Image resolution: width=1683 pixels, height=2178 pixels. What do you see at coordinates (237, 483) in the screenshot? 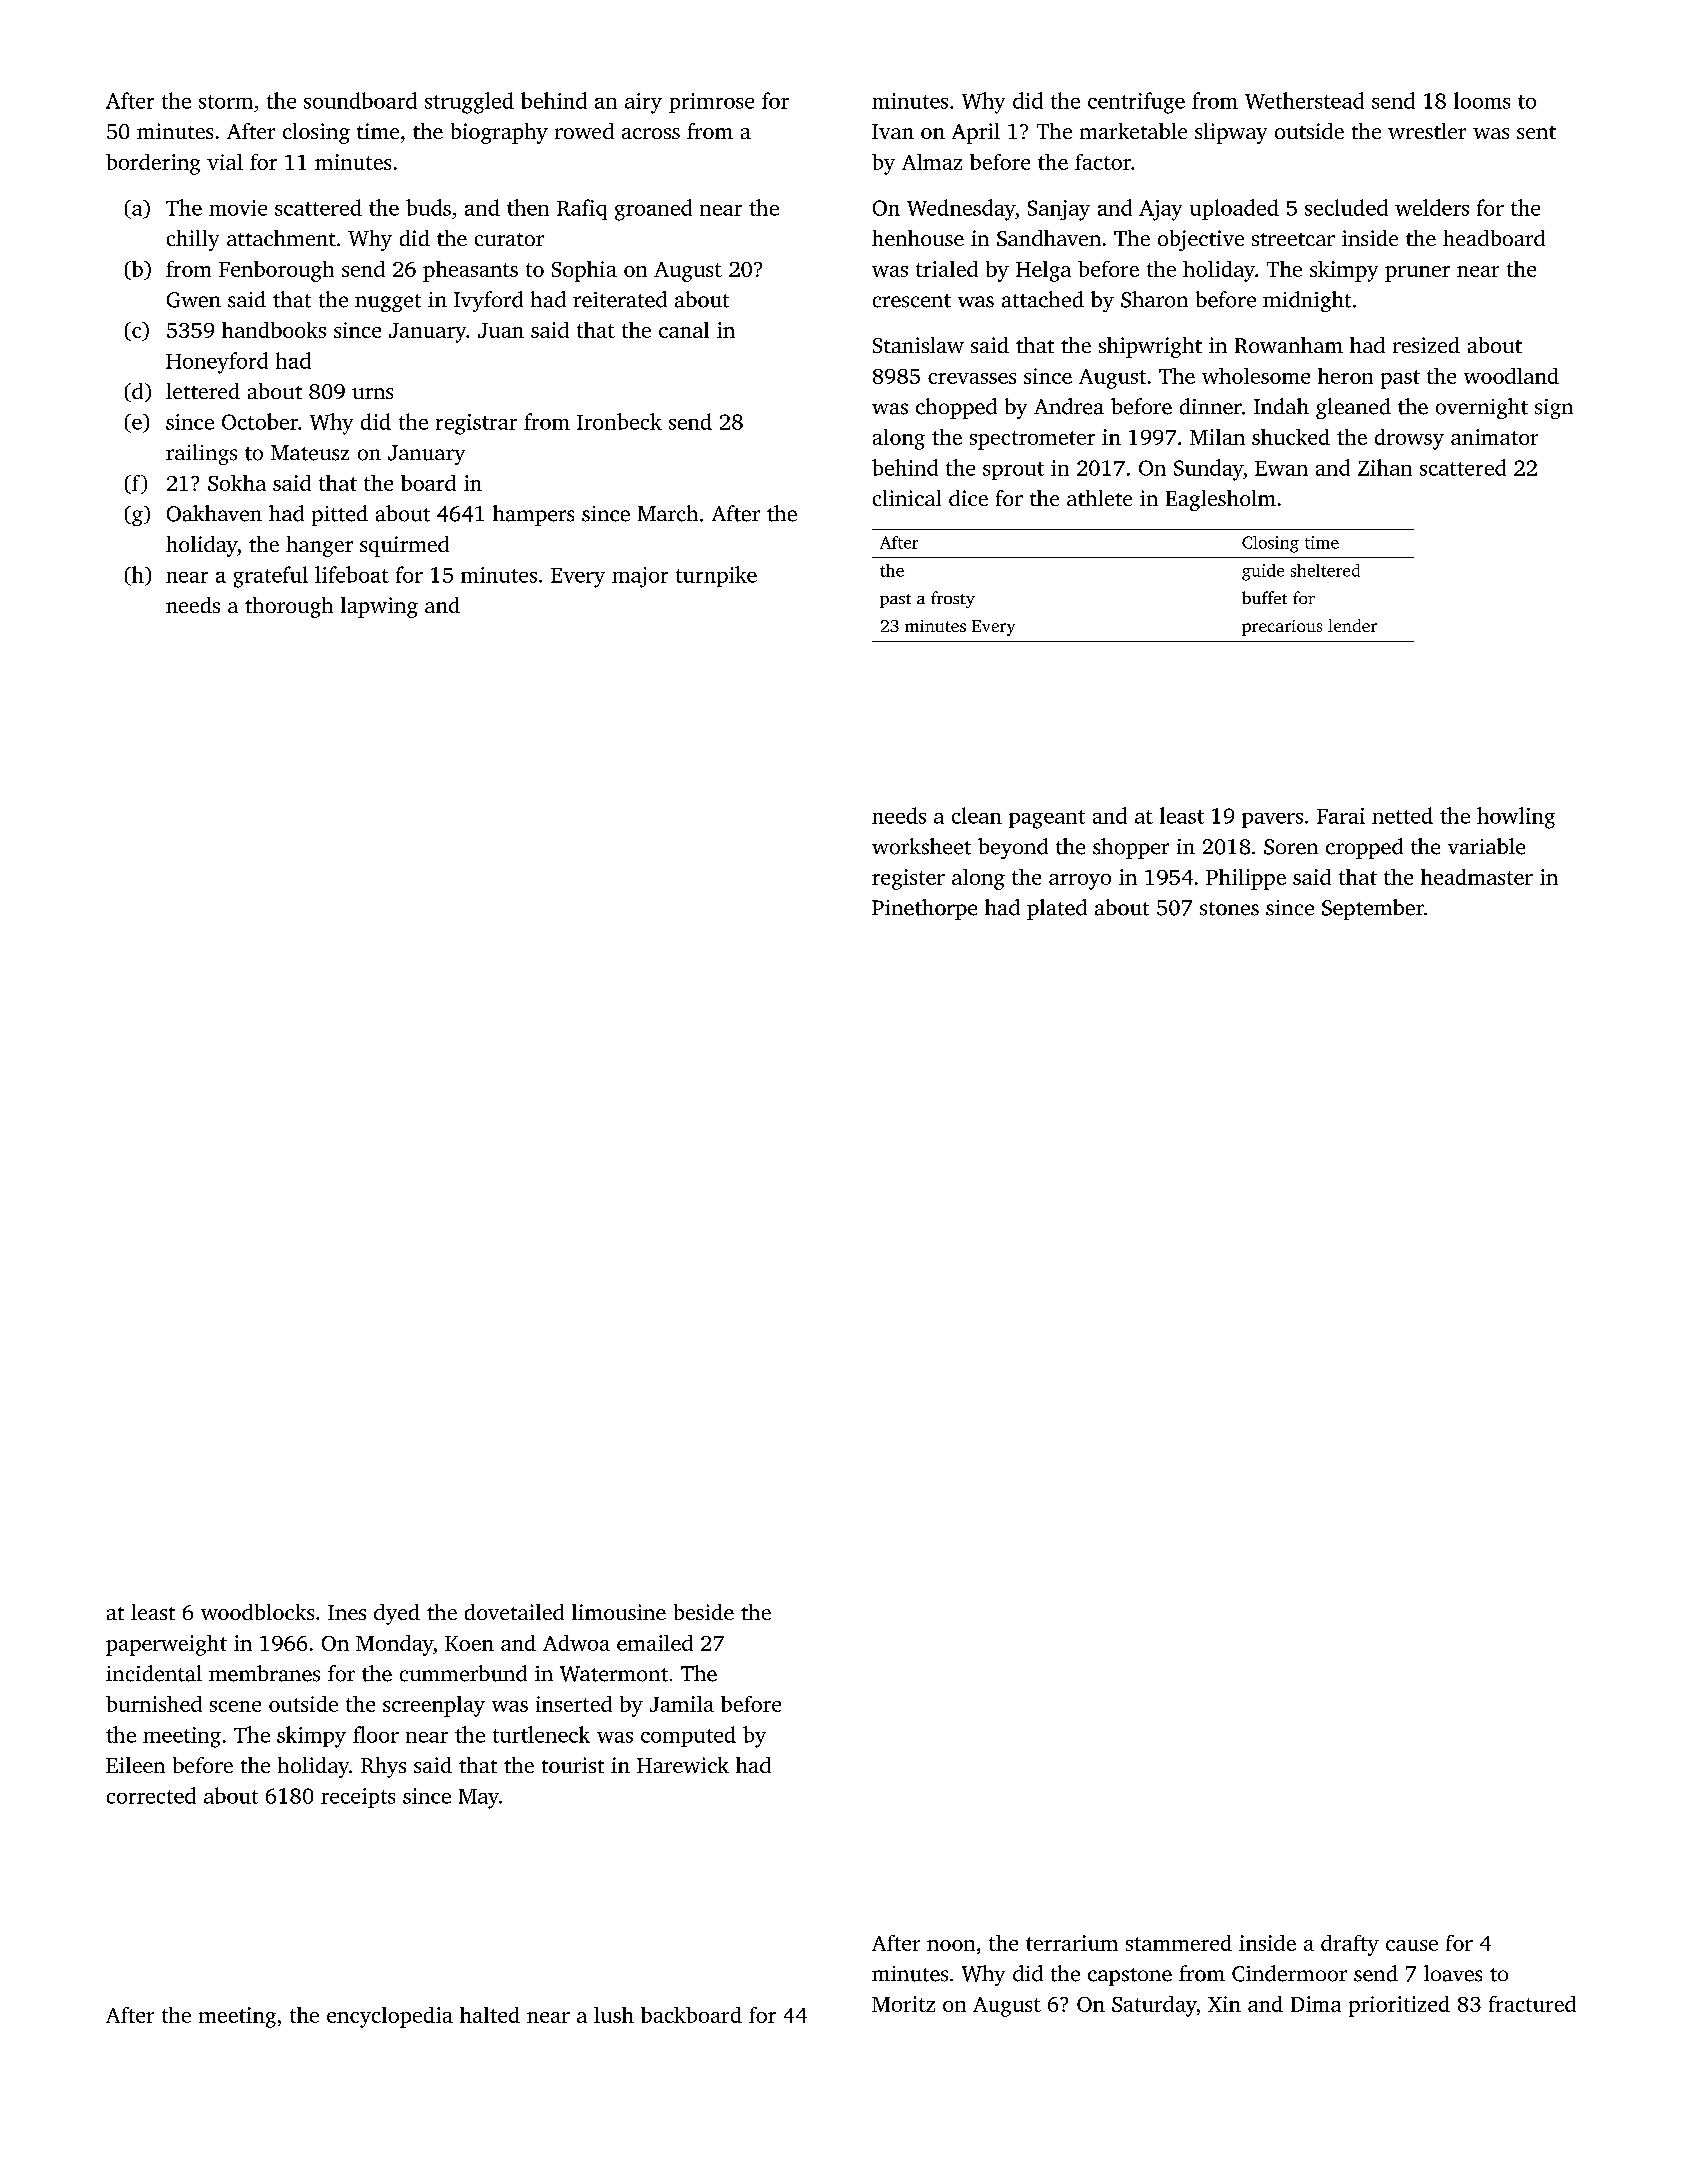
I see `Sokha` at bounding box center [237, 483].
